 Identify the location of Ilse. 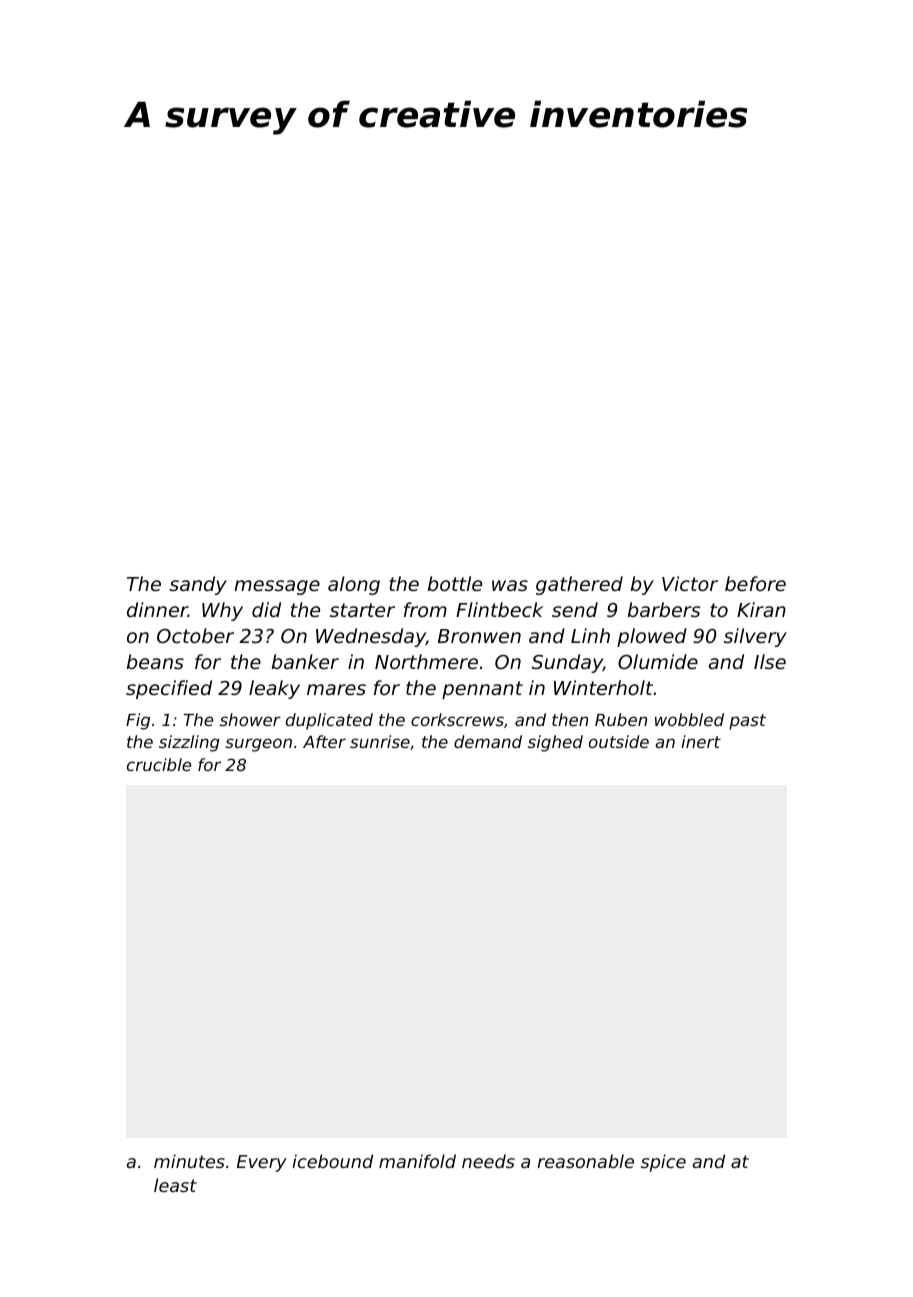
(770, 661).
